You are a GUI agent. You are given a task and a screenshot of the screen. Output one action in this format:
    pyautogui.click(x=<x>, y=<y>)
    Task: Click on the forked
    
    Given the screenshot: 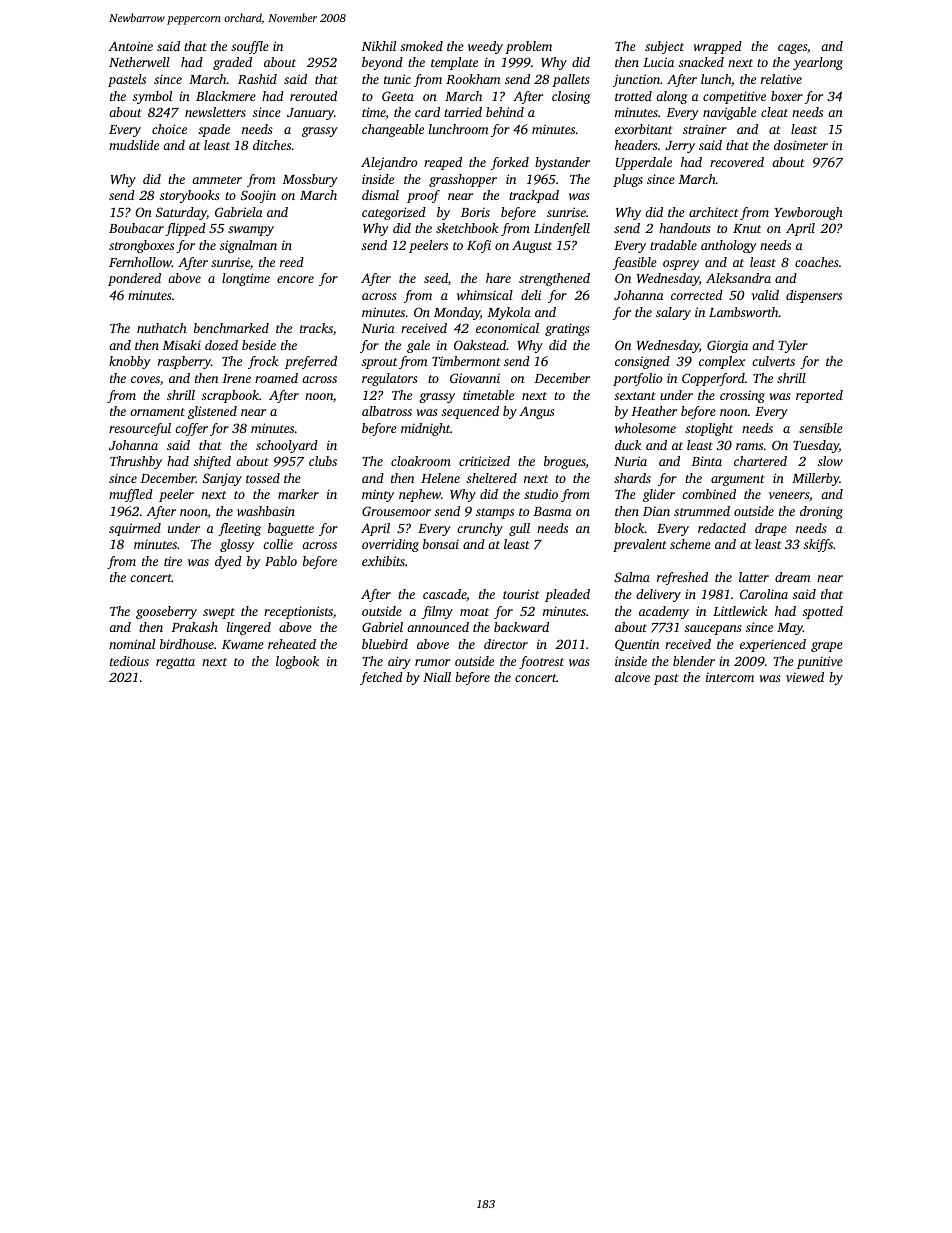 What is the action you would take?
    pyautogui.click(x=510, y=163)
